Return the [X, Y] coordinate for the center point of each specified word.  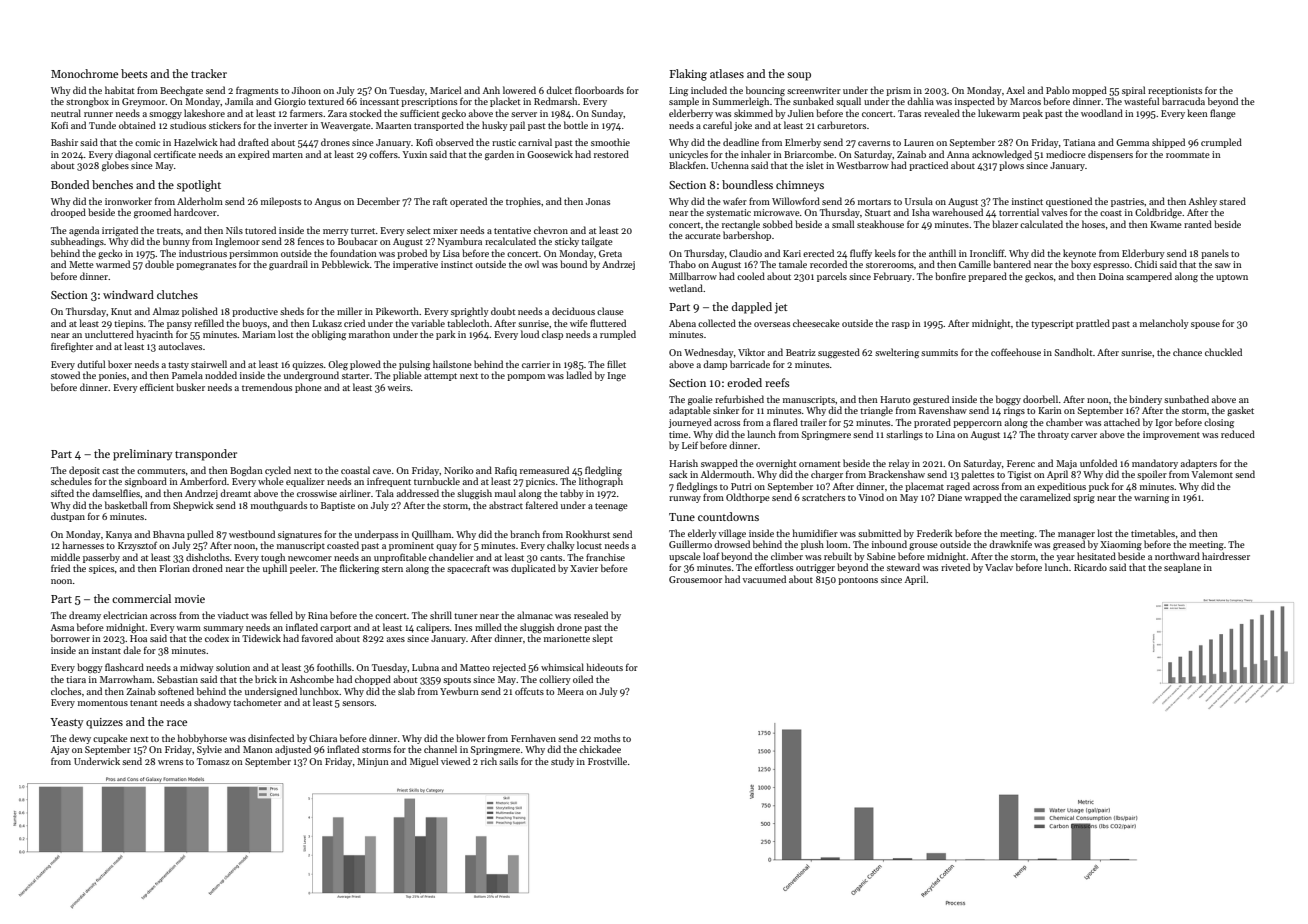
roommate [1187, 155]
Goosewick [550, 154]
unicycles [688, 155]
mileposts [281, 202]
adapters [1199, 464]
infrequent [389, 482]
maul [505, 493]
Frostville [607, 761]
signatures [300, 535]
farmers [306, 113]
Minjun [373, 762]
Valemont [1212, 474]
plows [1011, 166]
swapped [719, 464]
